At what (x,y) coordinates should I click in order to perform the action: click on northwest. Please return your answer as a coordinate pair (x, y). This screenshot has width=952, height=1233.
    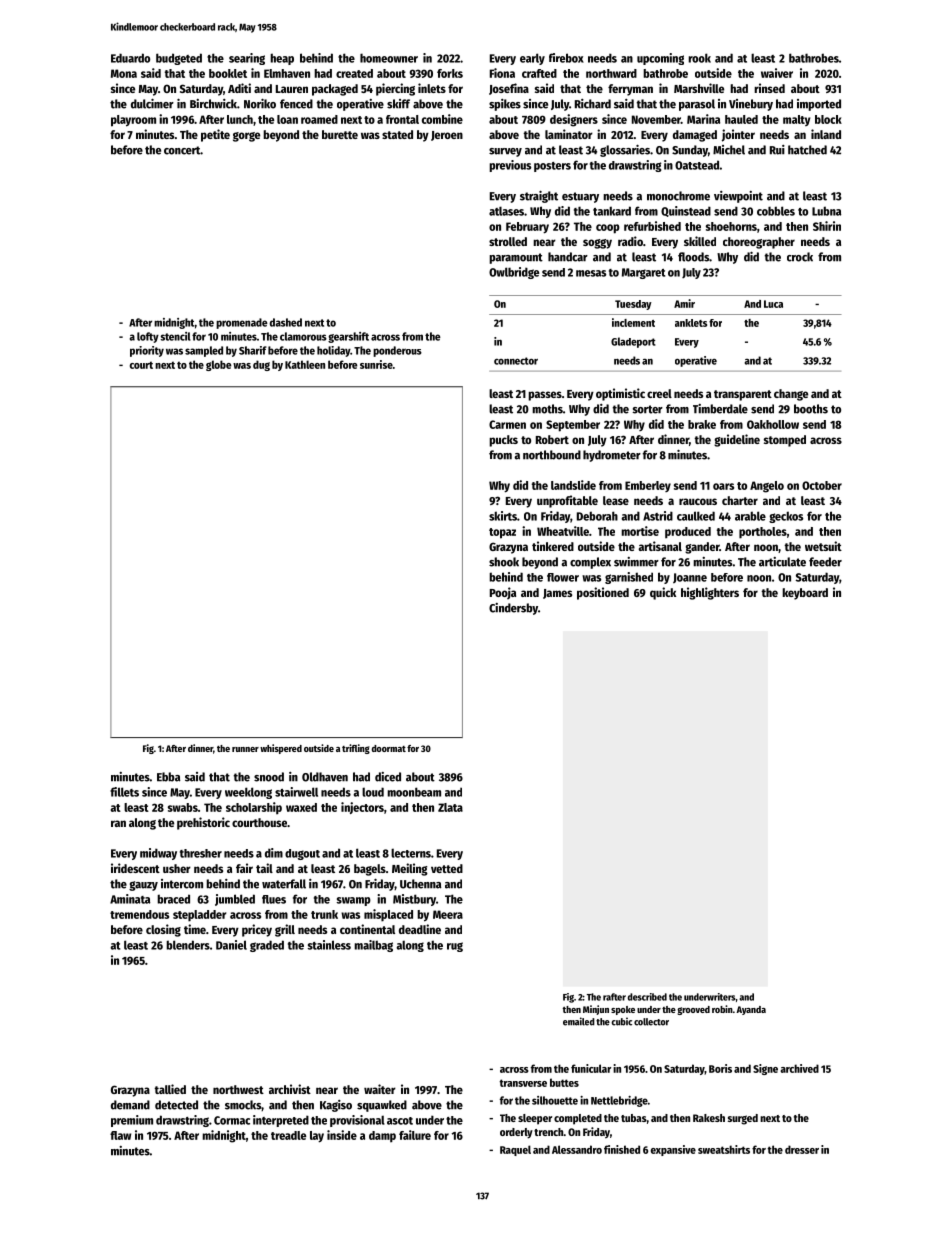
    Looking at the image, I should click on (238, 1089).
